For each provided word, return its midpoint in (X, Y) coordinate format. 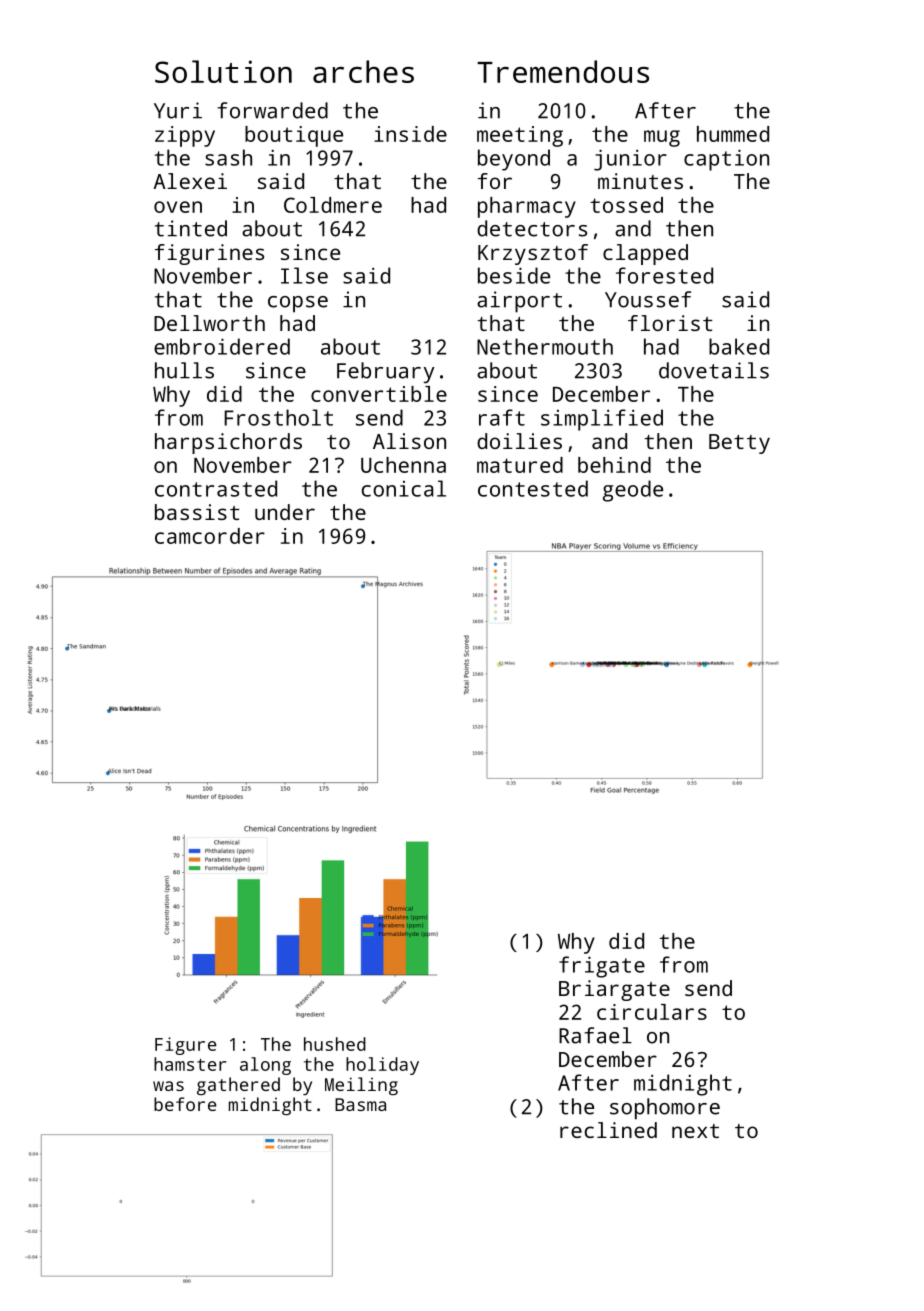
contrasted (216, 488)
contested (533, 488)
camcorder (210, 536)
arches (363, 71)
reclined (608, 1130)
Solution (223, 71)
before (185, 1104)
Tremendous (563, 71)
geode (633, 491)
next (695, 1131)
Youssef (648, 299)
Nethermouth (545, 346)
